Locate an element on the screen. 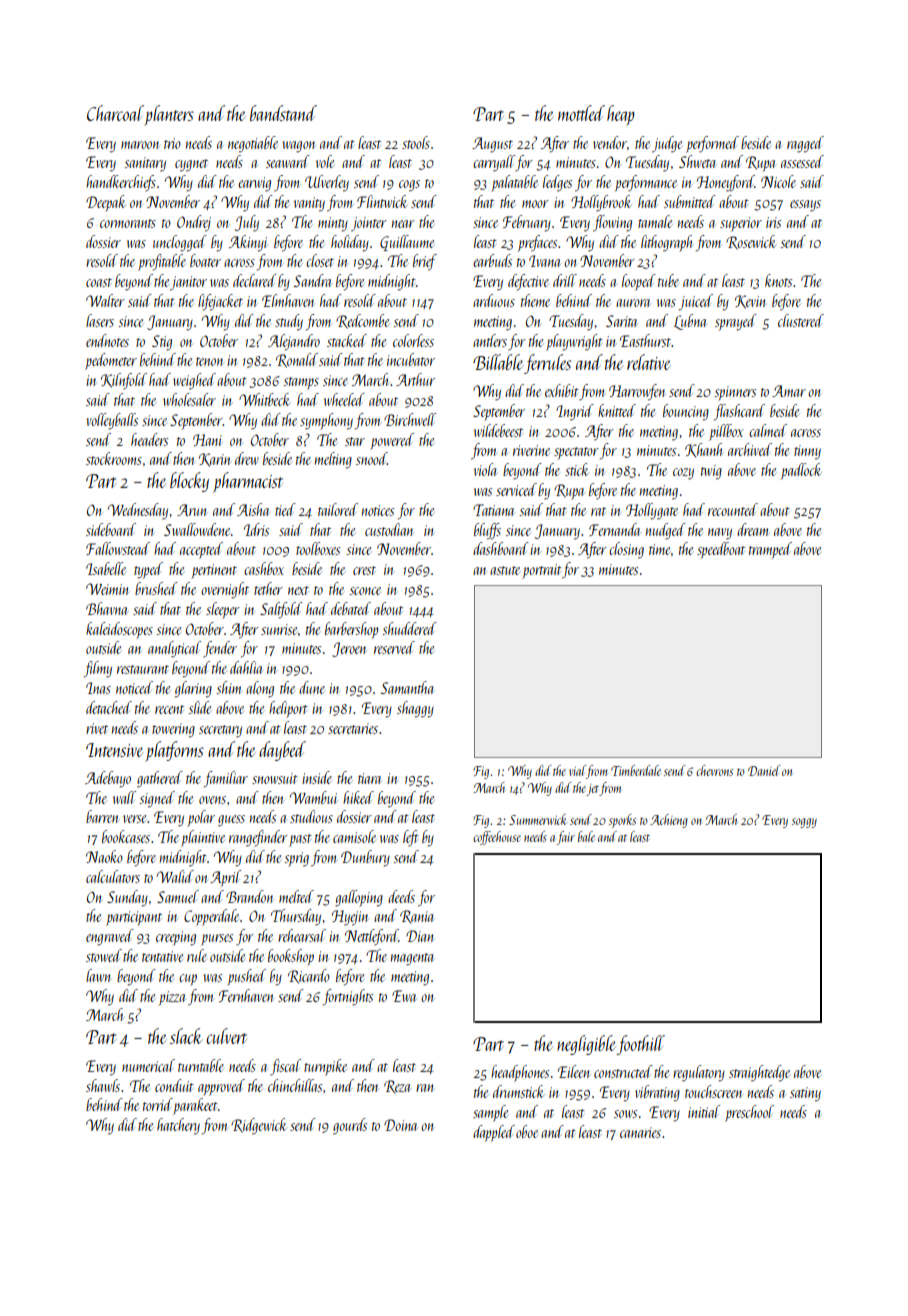 Image resolution: width=908 pixels, height=1316 pixels. Timberdale is located at coordinates (636, 770).
